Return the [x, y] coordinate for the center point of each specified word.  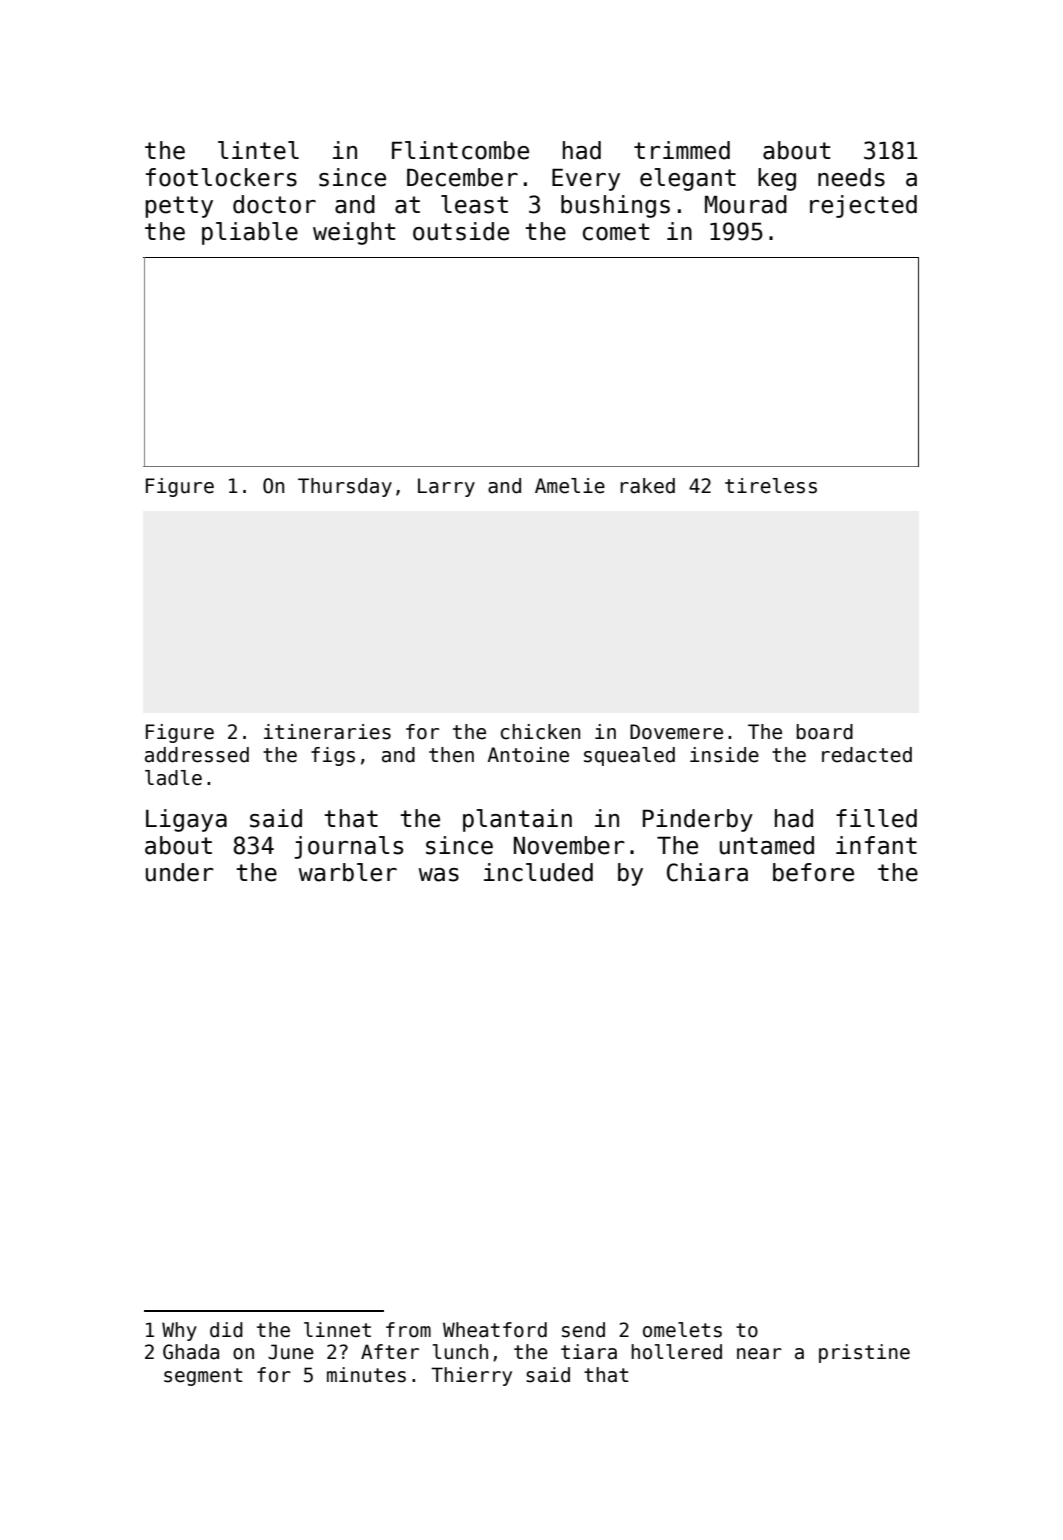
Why [179, 1331]
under [180, 872]
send [583, 1330]
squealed [629, 756]
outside [461, 231]
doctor [274, 204]
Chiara [707, 872]
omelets [682, 1330]
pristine [864, 1353]
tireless [771, 486]
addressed [197, 755]
